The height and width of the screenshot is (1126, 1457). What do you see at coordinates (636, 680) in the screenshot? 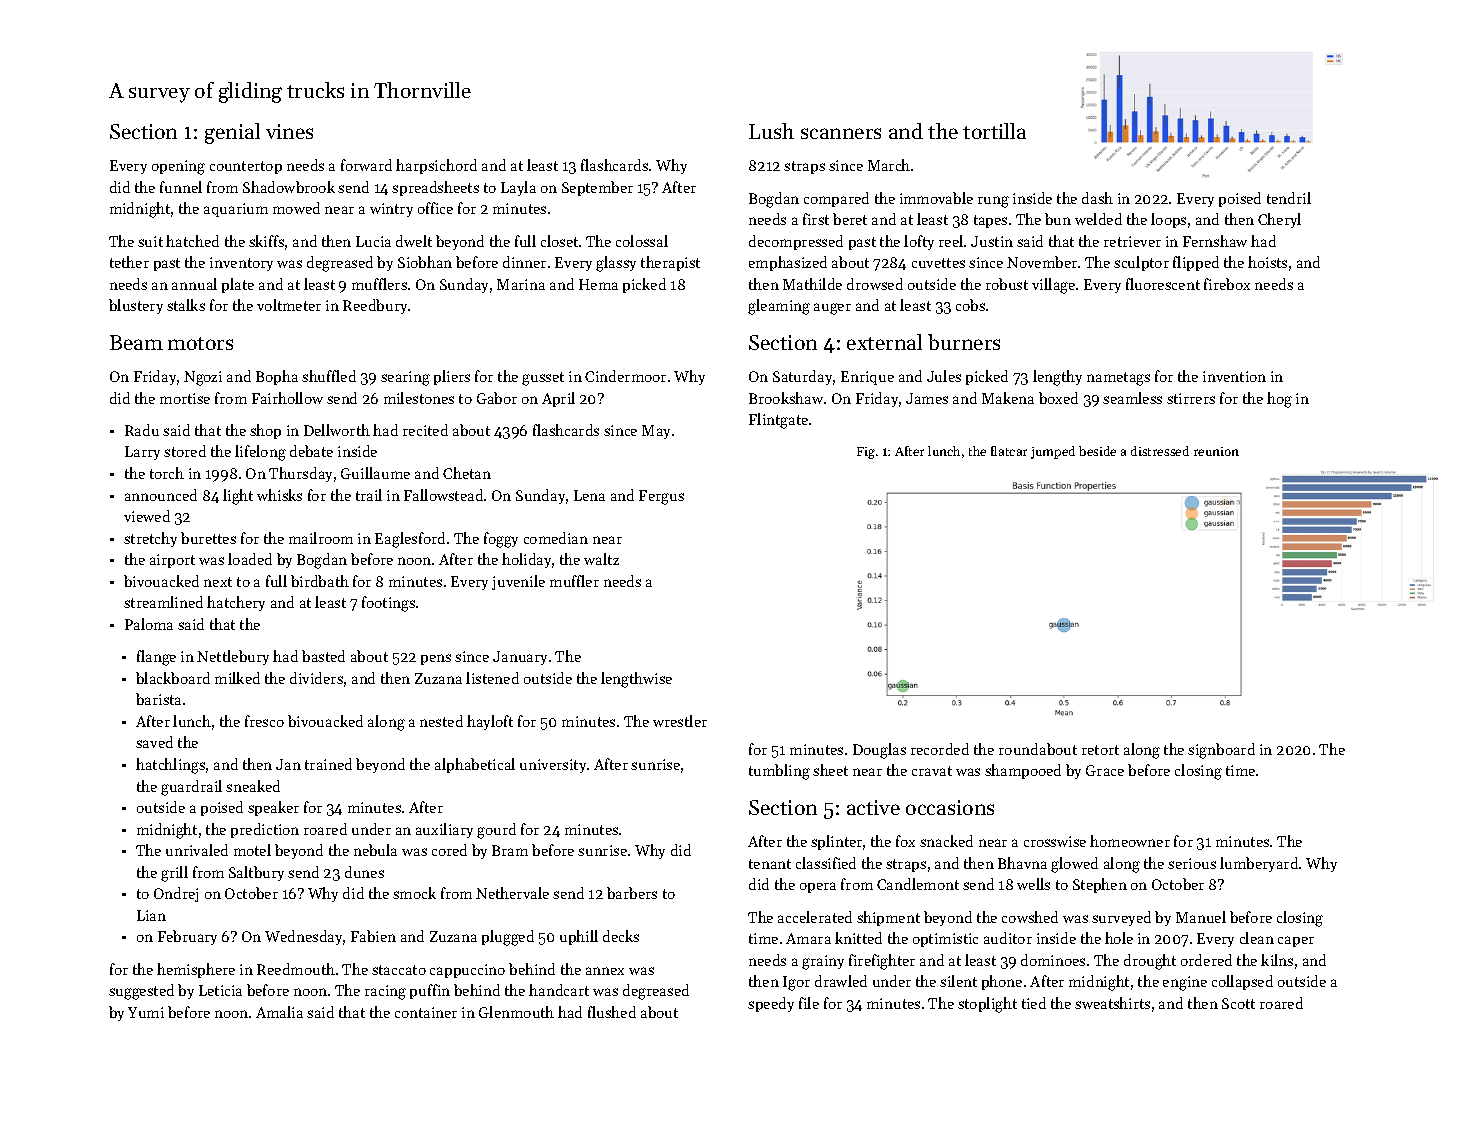
I see `lengthwise` at bounding box center [636, 680].
